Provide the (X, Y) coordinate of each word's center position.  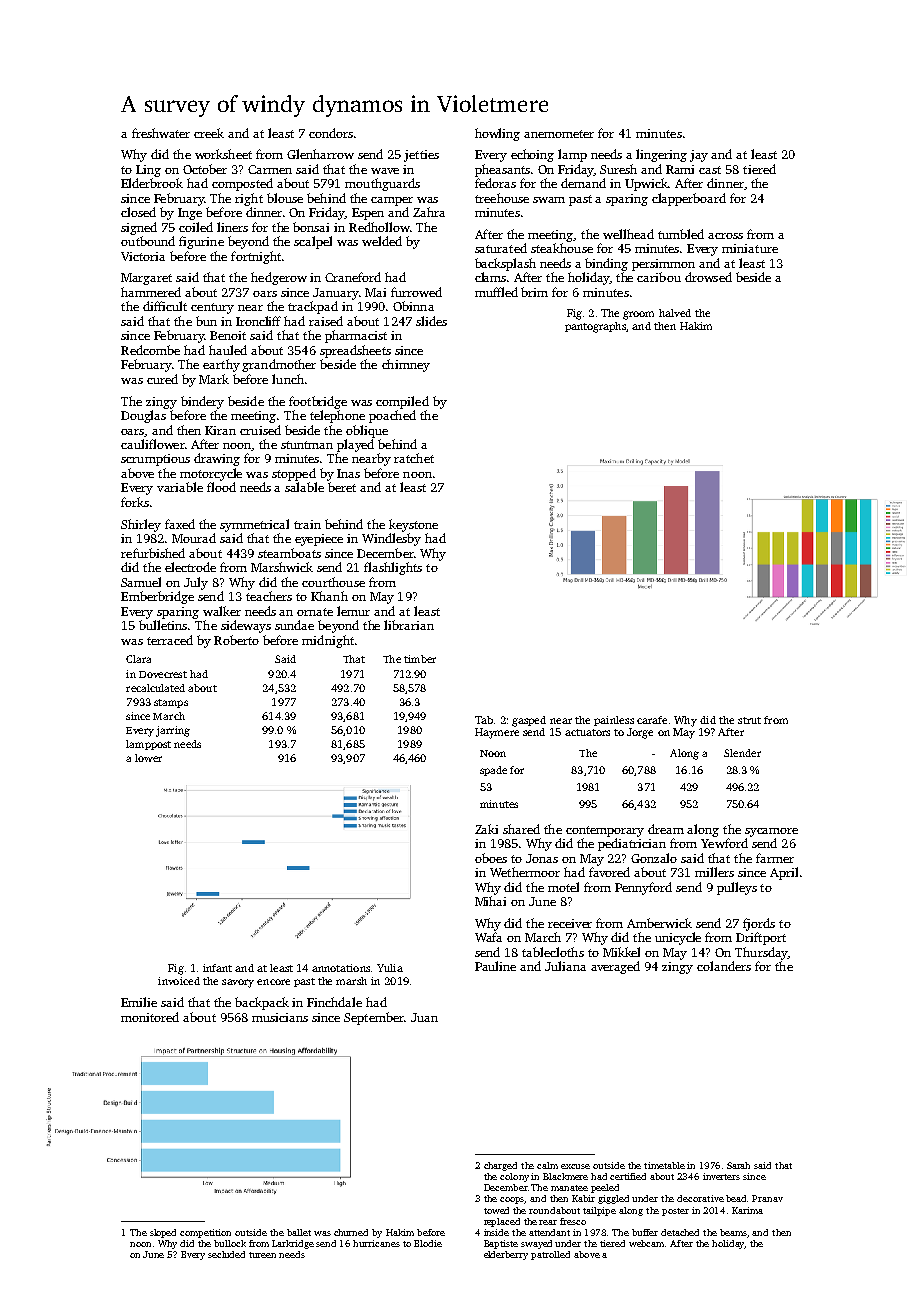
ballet (299, 1232)
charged (500, 1166)
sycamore (771, 832)
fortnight (256, 257)
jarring (173, 731)
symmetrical (254, 525)
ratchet (414, 458)
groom (638, 315)
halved (675, 313)
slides (431, 321)
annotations (341, 968)
